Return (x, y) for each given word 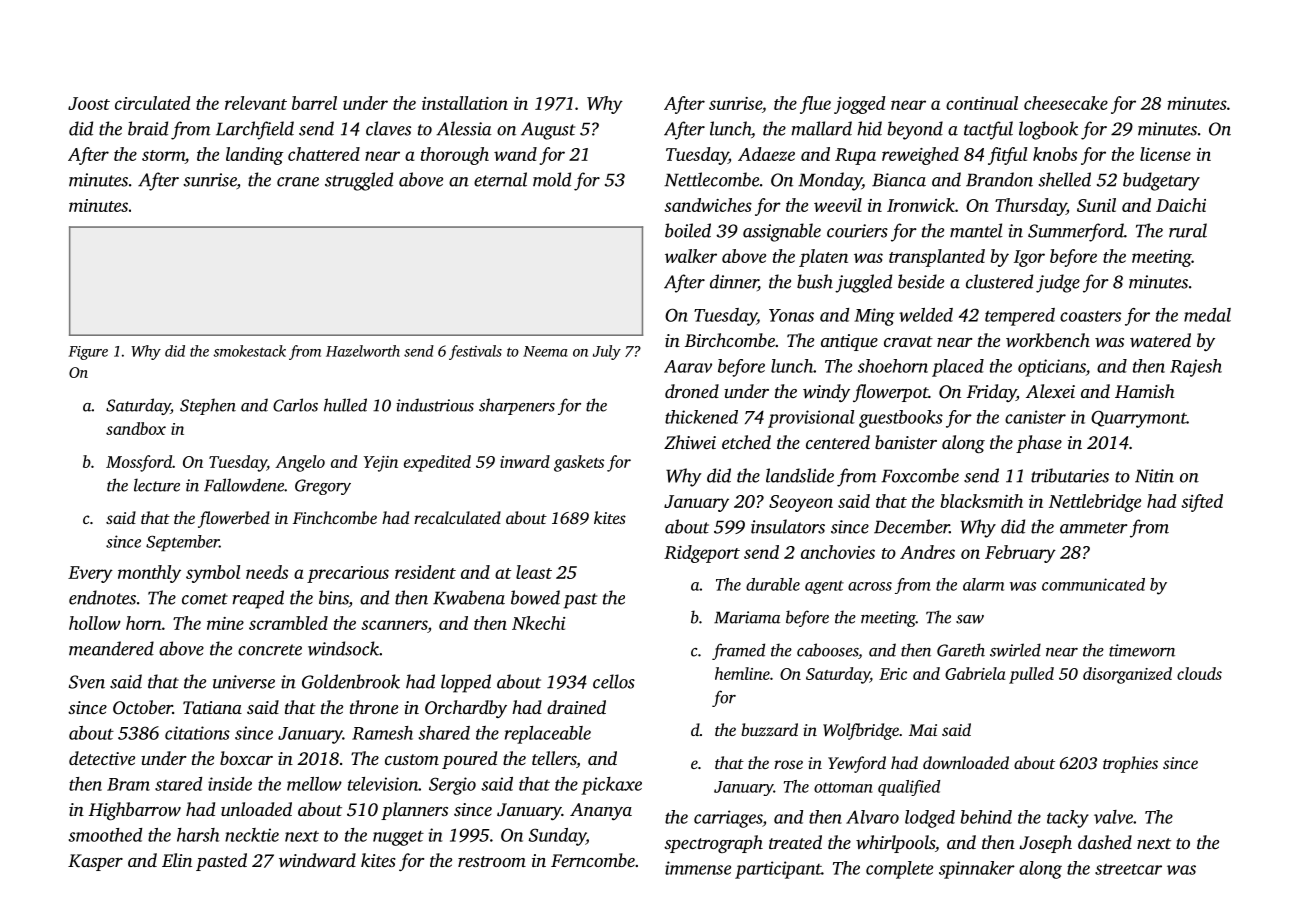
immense (698, 868)
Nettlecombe (711, 179)
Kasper (95, 862)
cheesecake (1066, 103)
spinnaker (977, 870)
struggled (359, 181)
